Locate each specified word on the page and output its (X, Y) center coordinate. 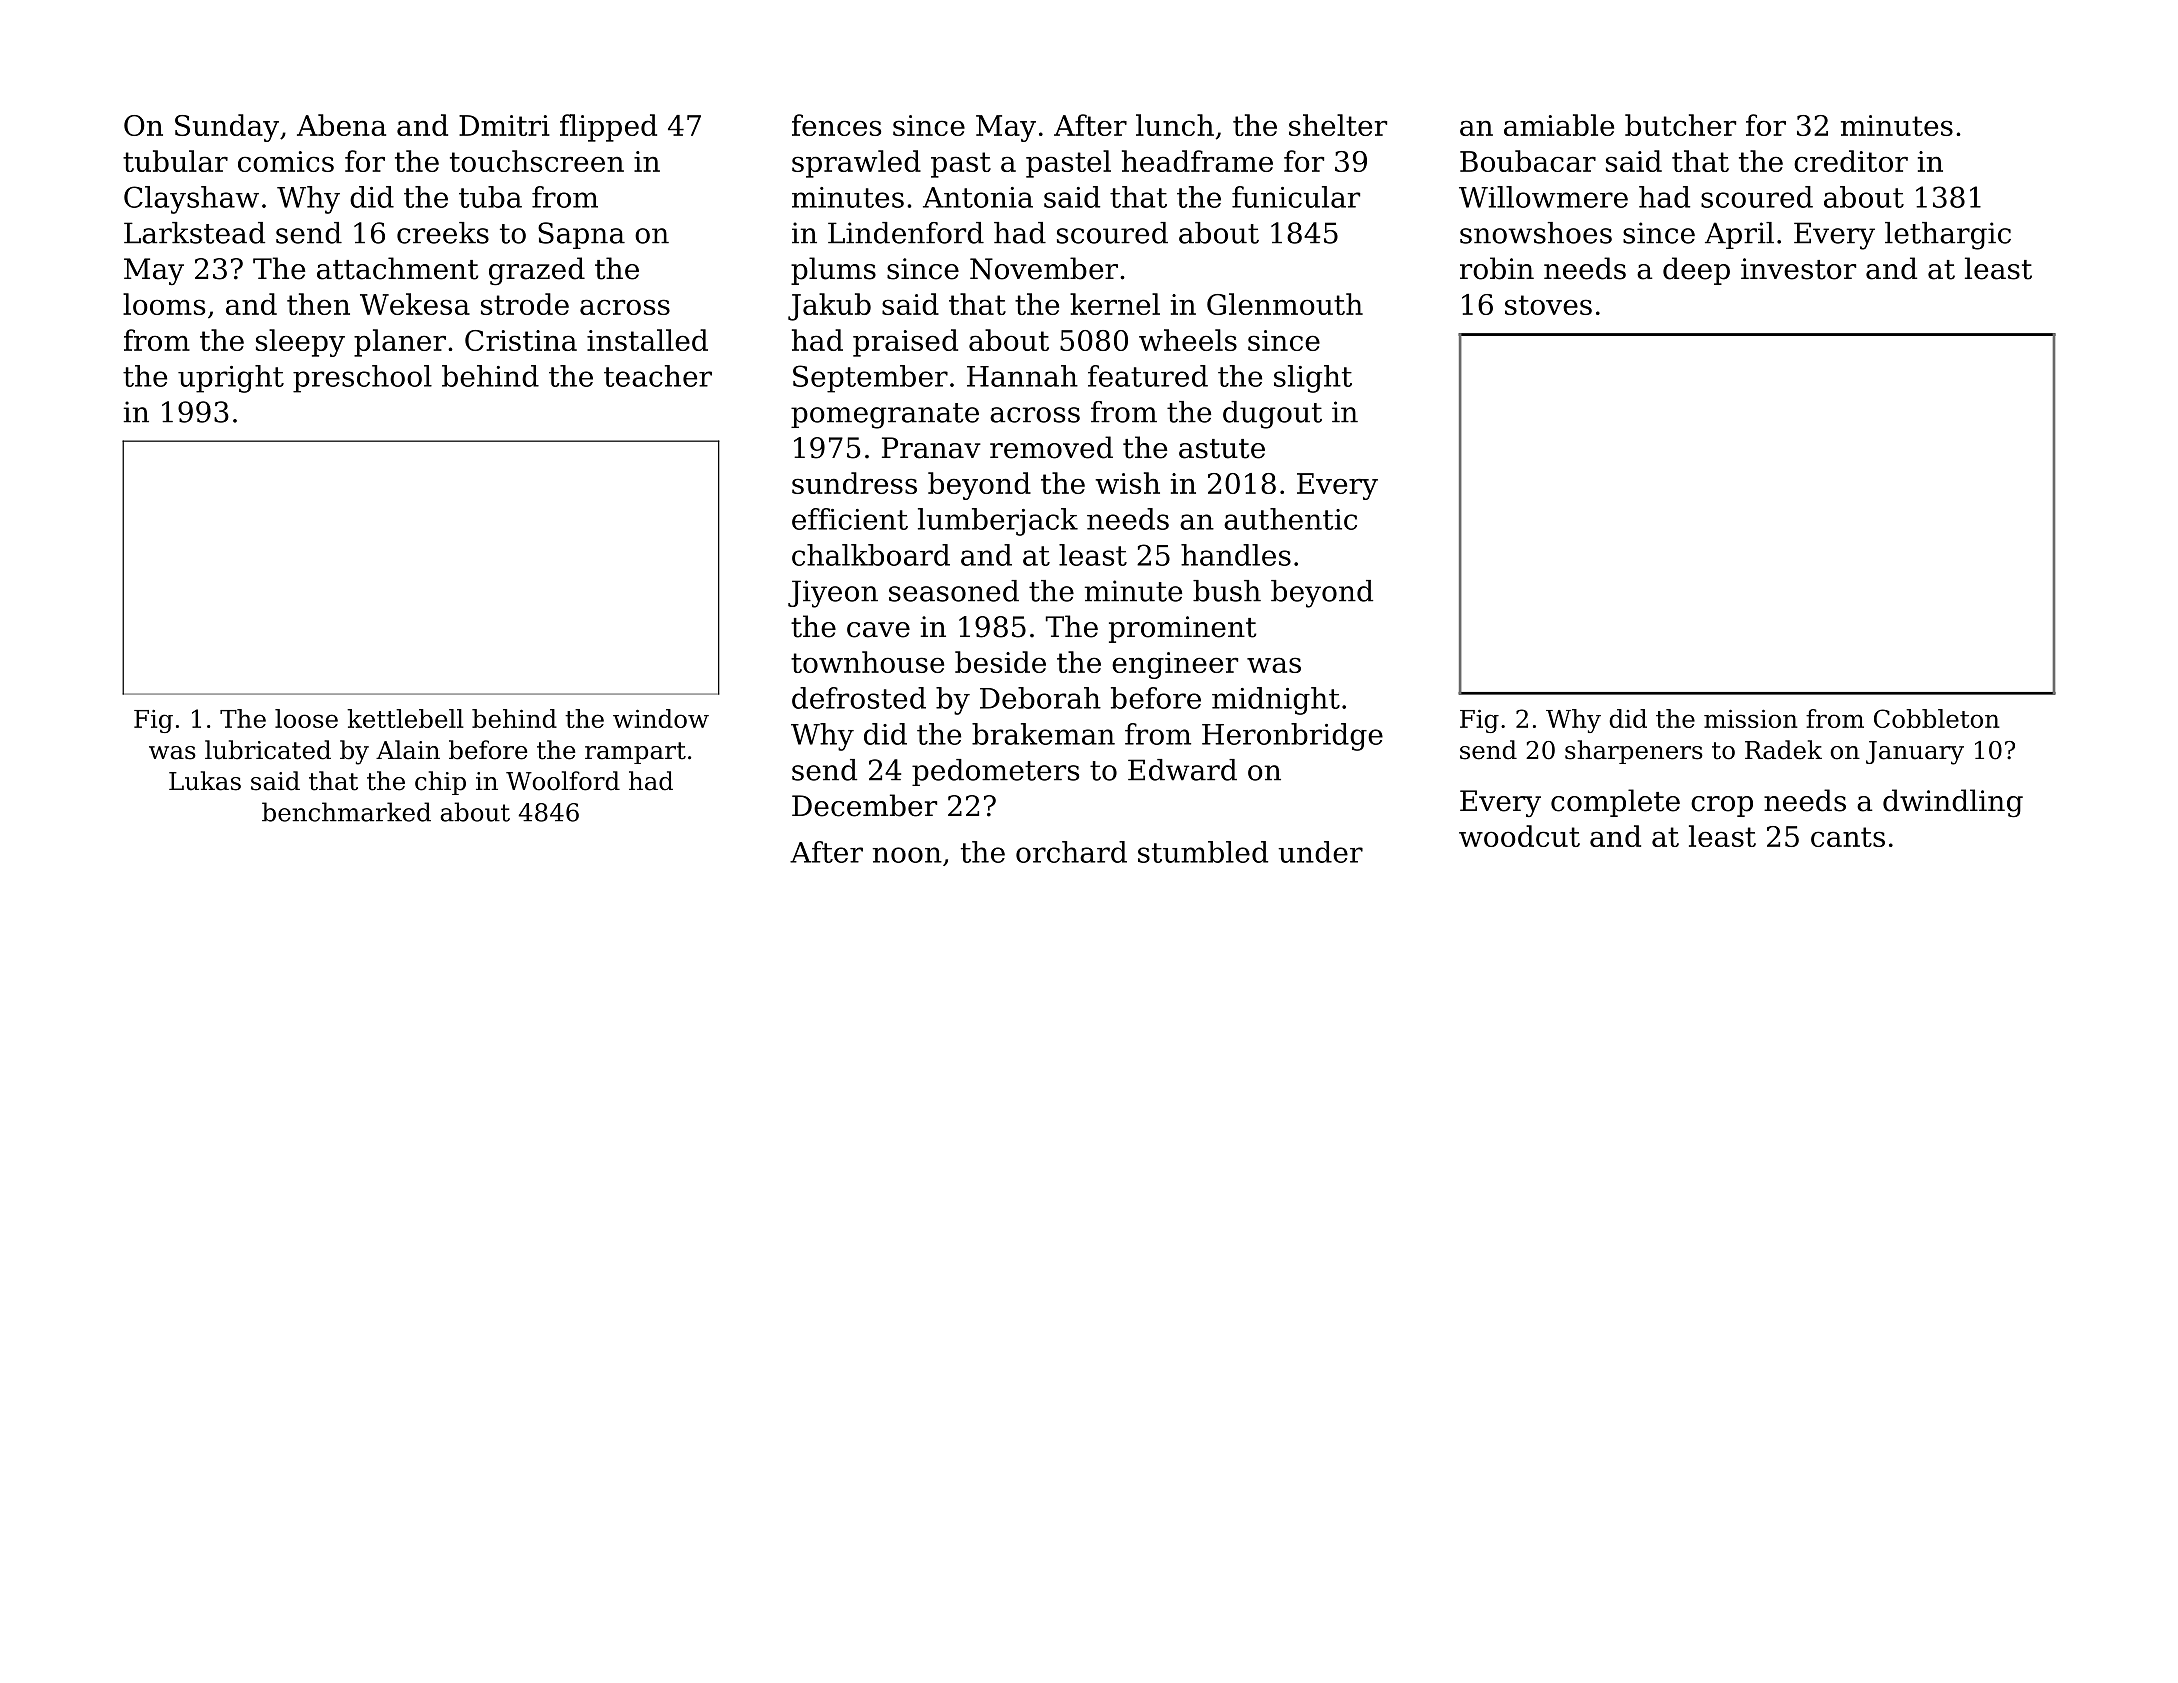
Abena (341, 125)
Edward (1182, 770)
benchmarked (346, 812)
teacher (658, 376)
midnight (1276, 701)
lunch (1175, 125)
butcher (1680, 125)
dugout (1272, 415)
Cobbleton (1937, 718)
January (1915, 753)
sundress (854, 483)
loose (306, 718)
